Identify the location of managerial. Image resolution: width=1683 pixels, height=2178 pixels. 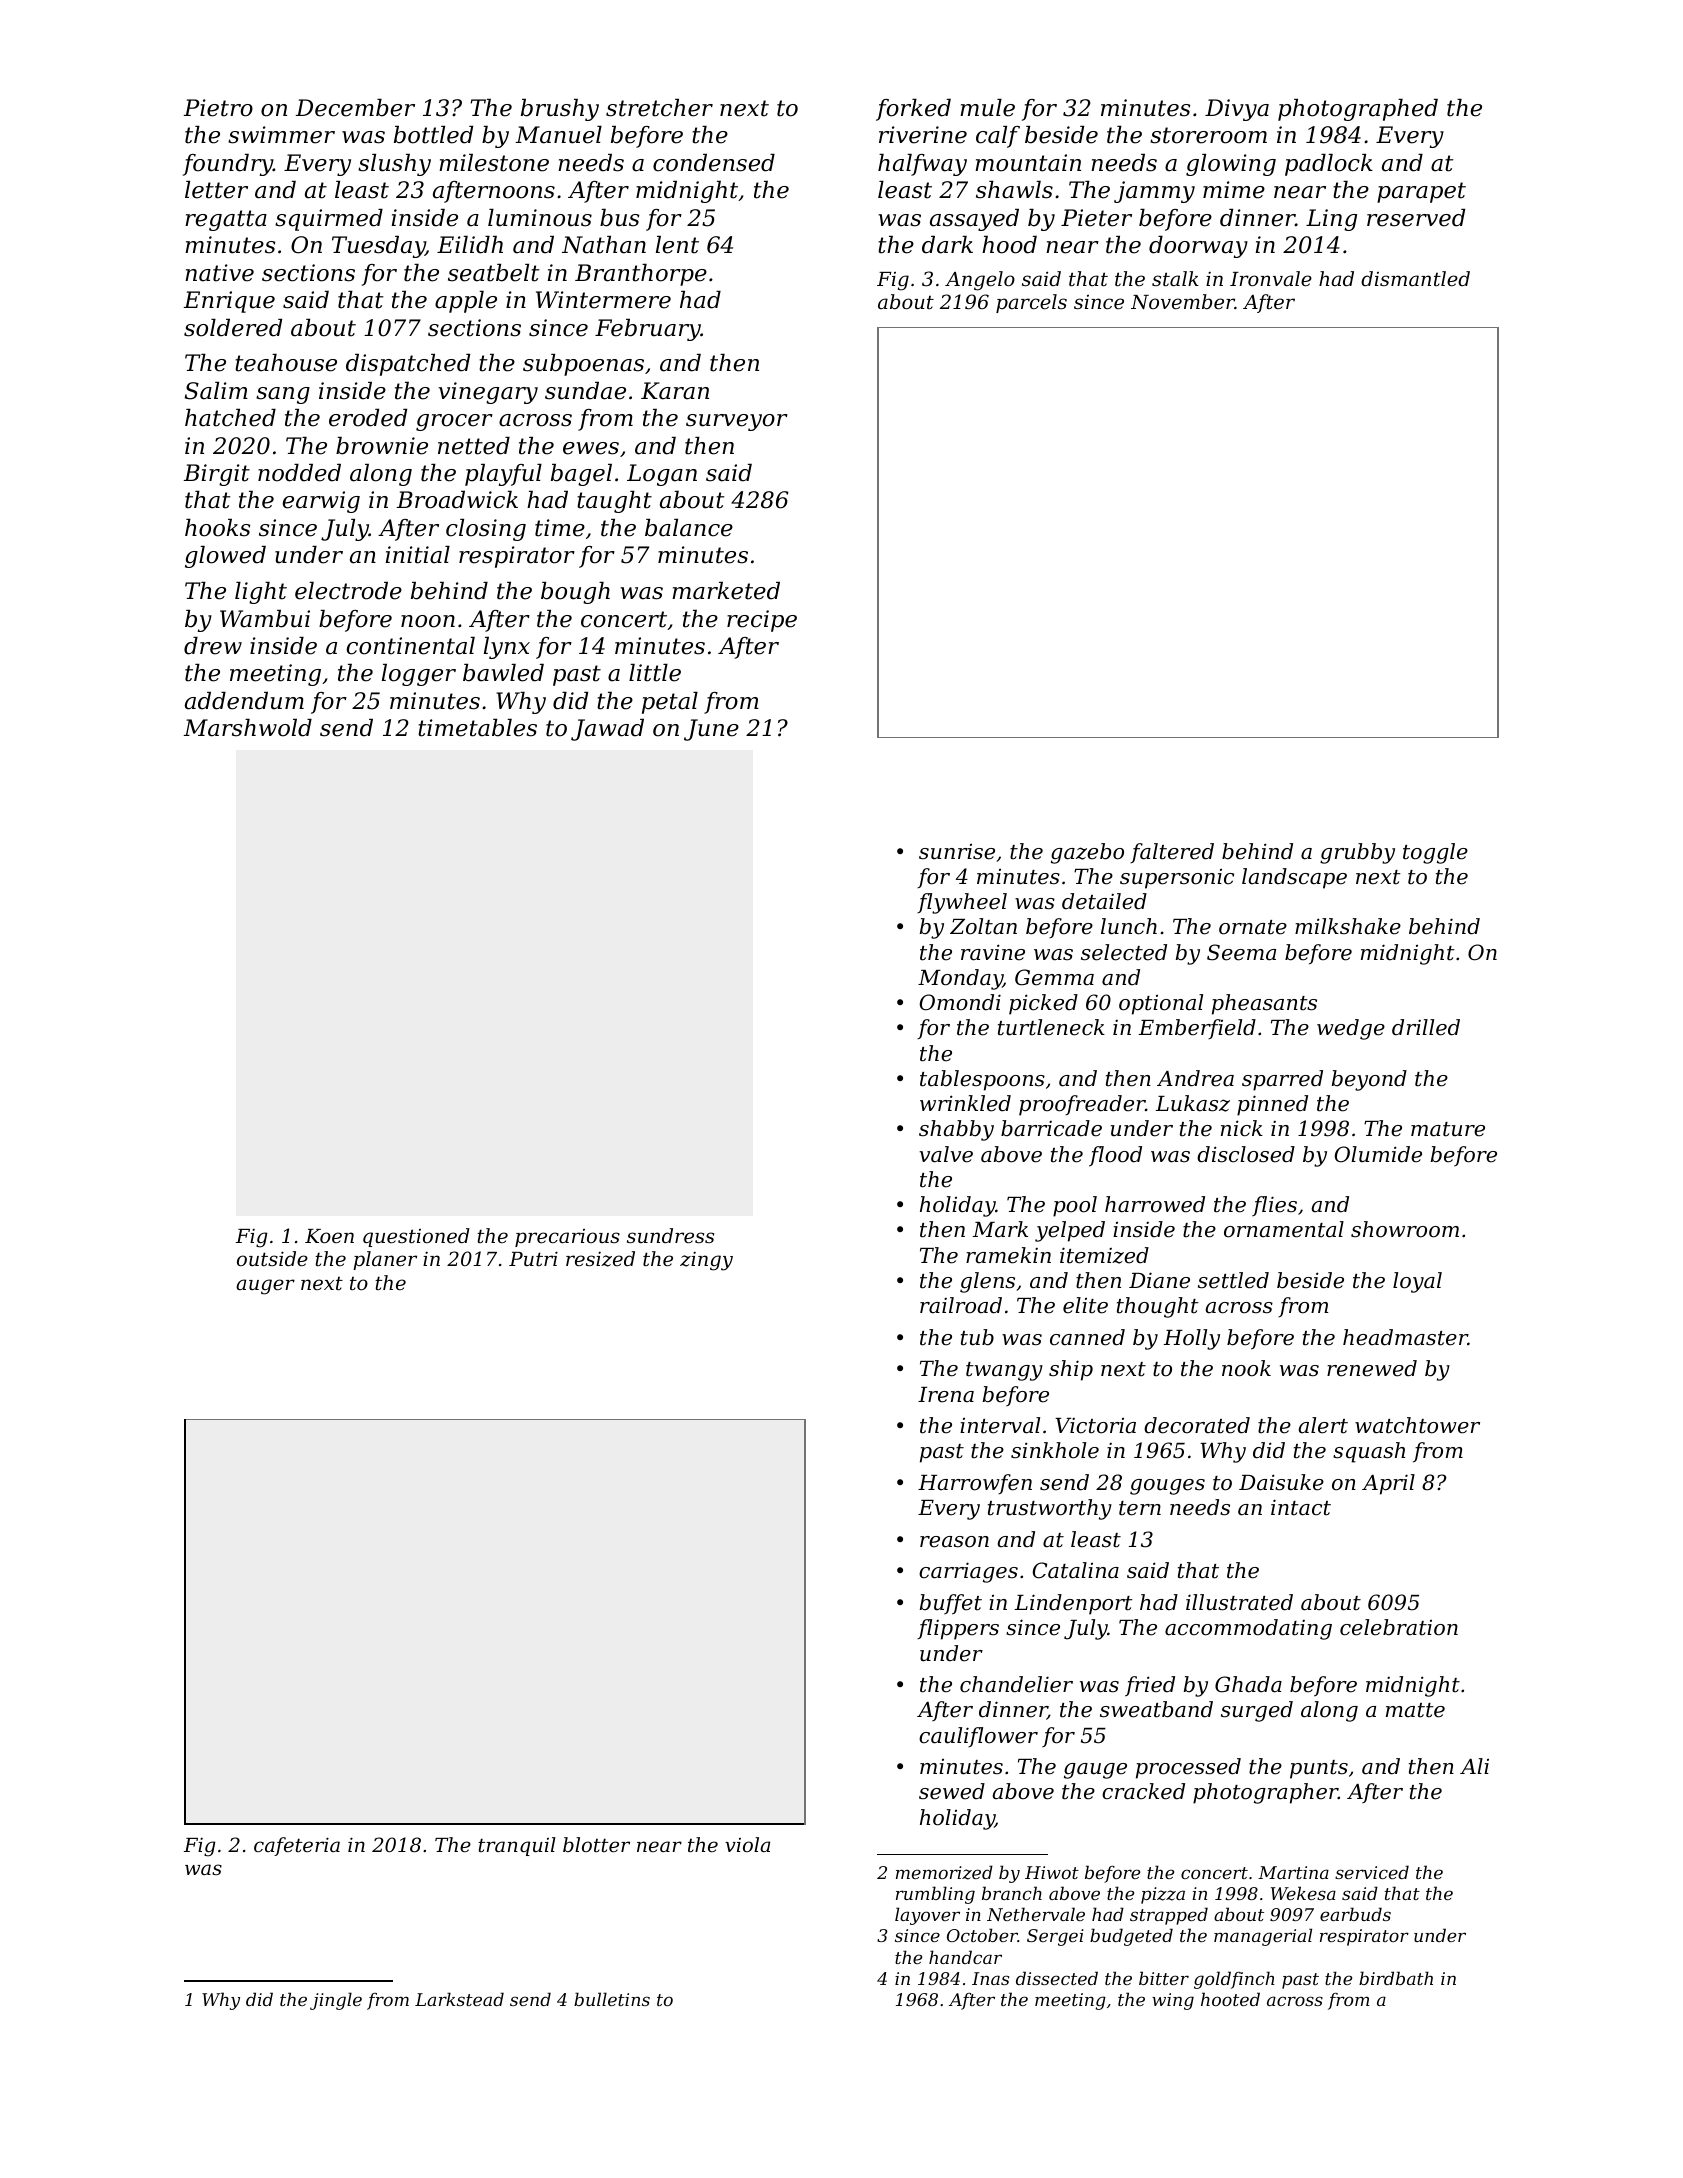
(1263, 1937).
